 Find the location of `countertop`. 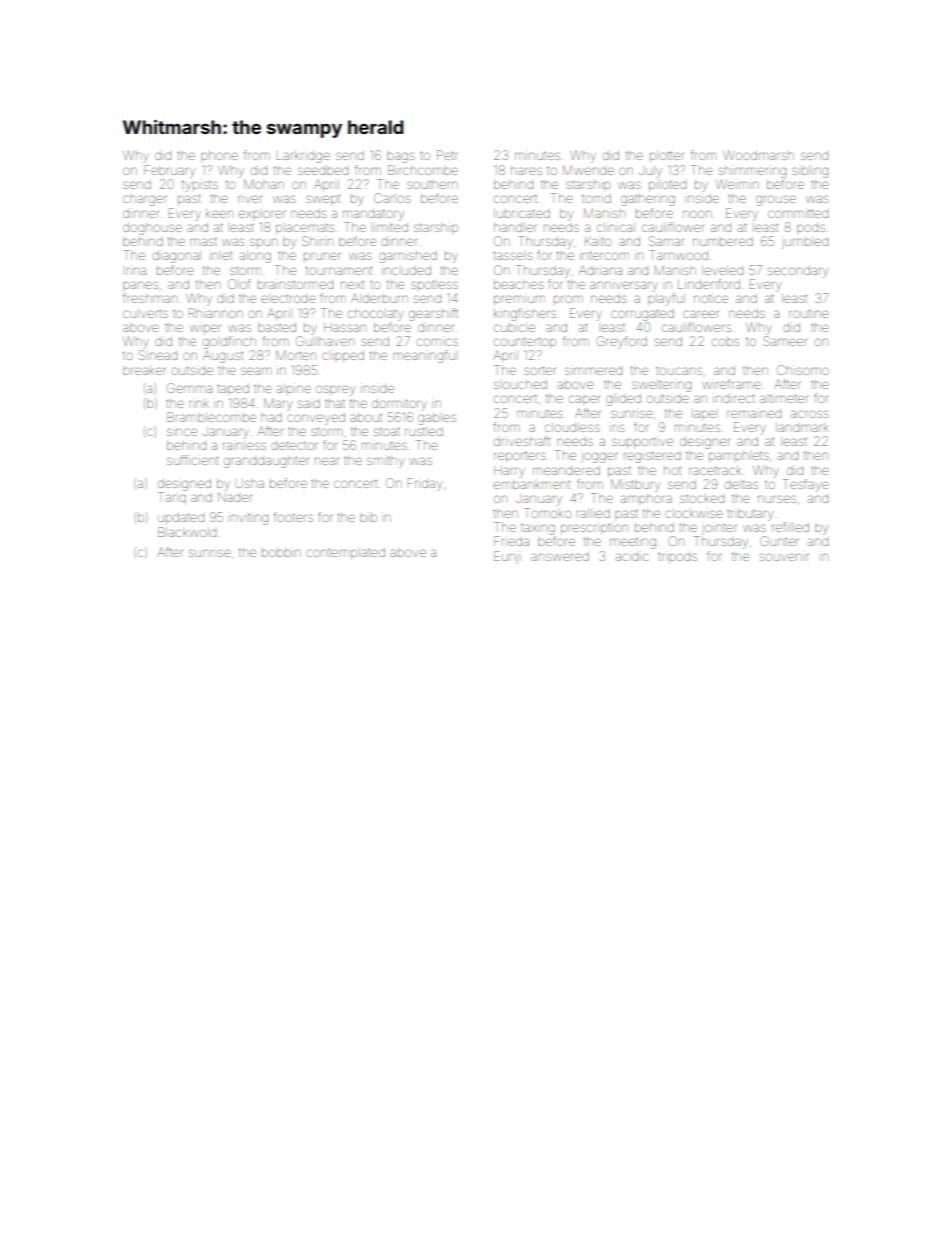

countertop is located at coordinates (525, 342).
